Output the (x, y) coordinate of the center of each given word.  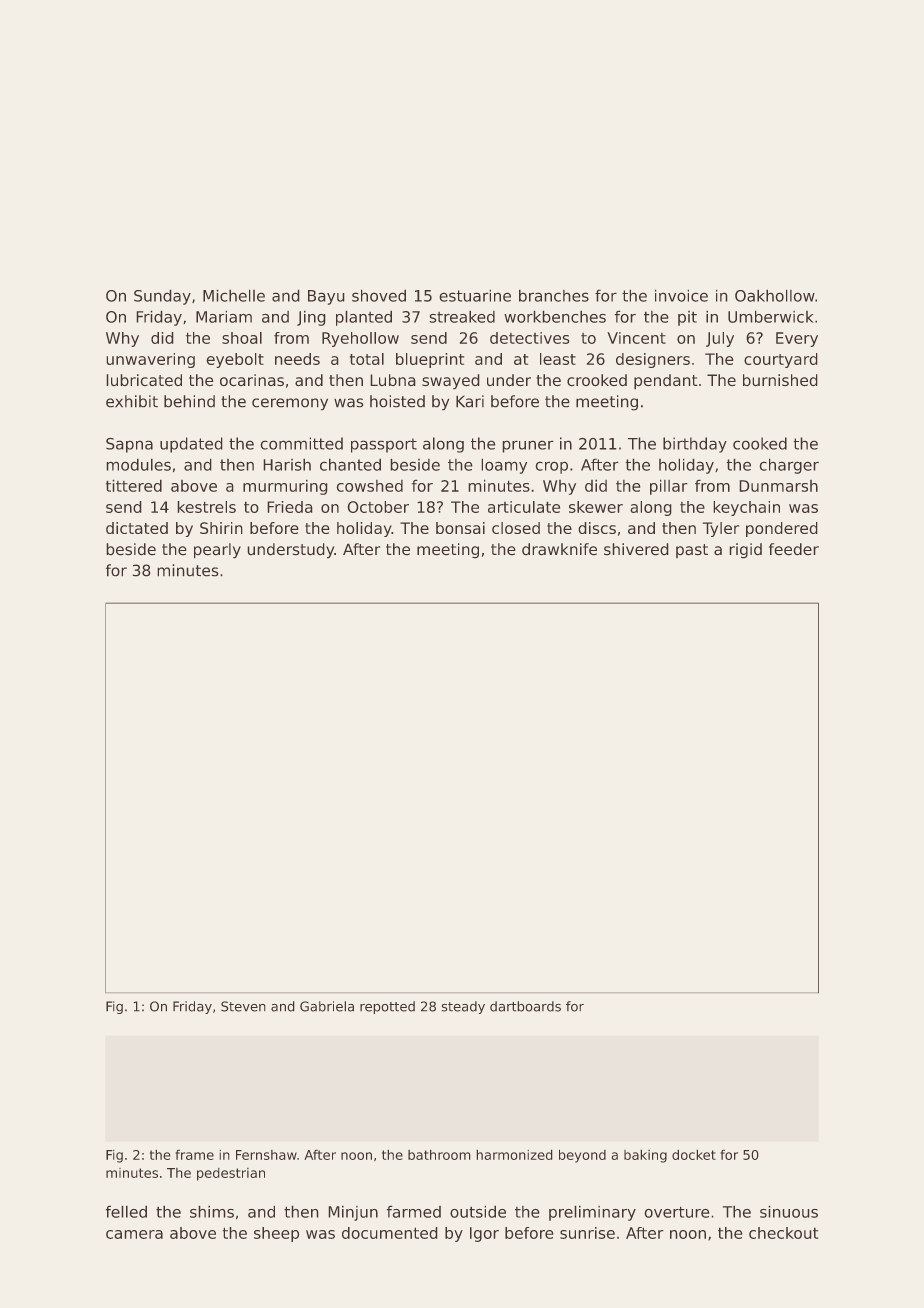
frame (194, 1154)
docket (694, 1154)
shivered (636, 549)
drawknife (559, 549)
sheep (276, 1234)
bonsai (460, 528)
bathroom (439, 1154)
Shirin (221, 528)
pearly (217, 551)
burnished (780, 380)
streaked (462, 316)
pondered (782, 529)
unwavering (150, 360)
